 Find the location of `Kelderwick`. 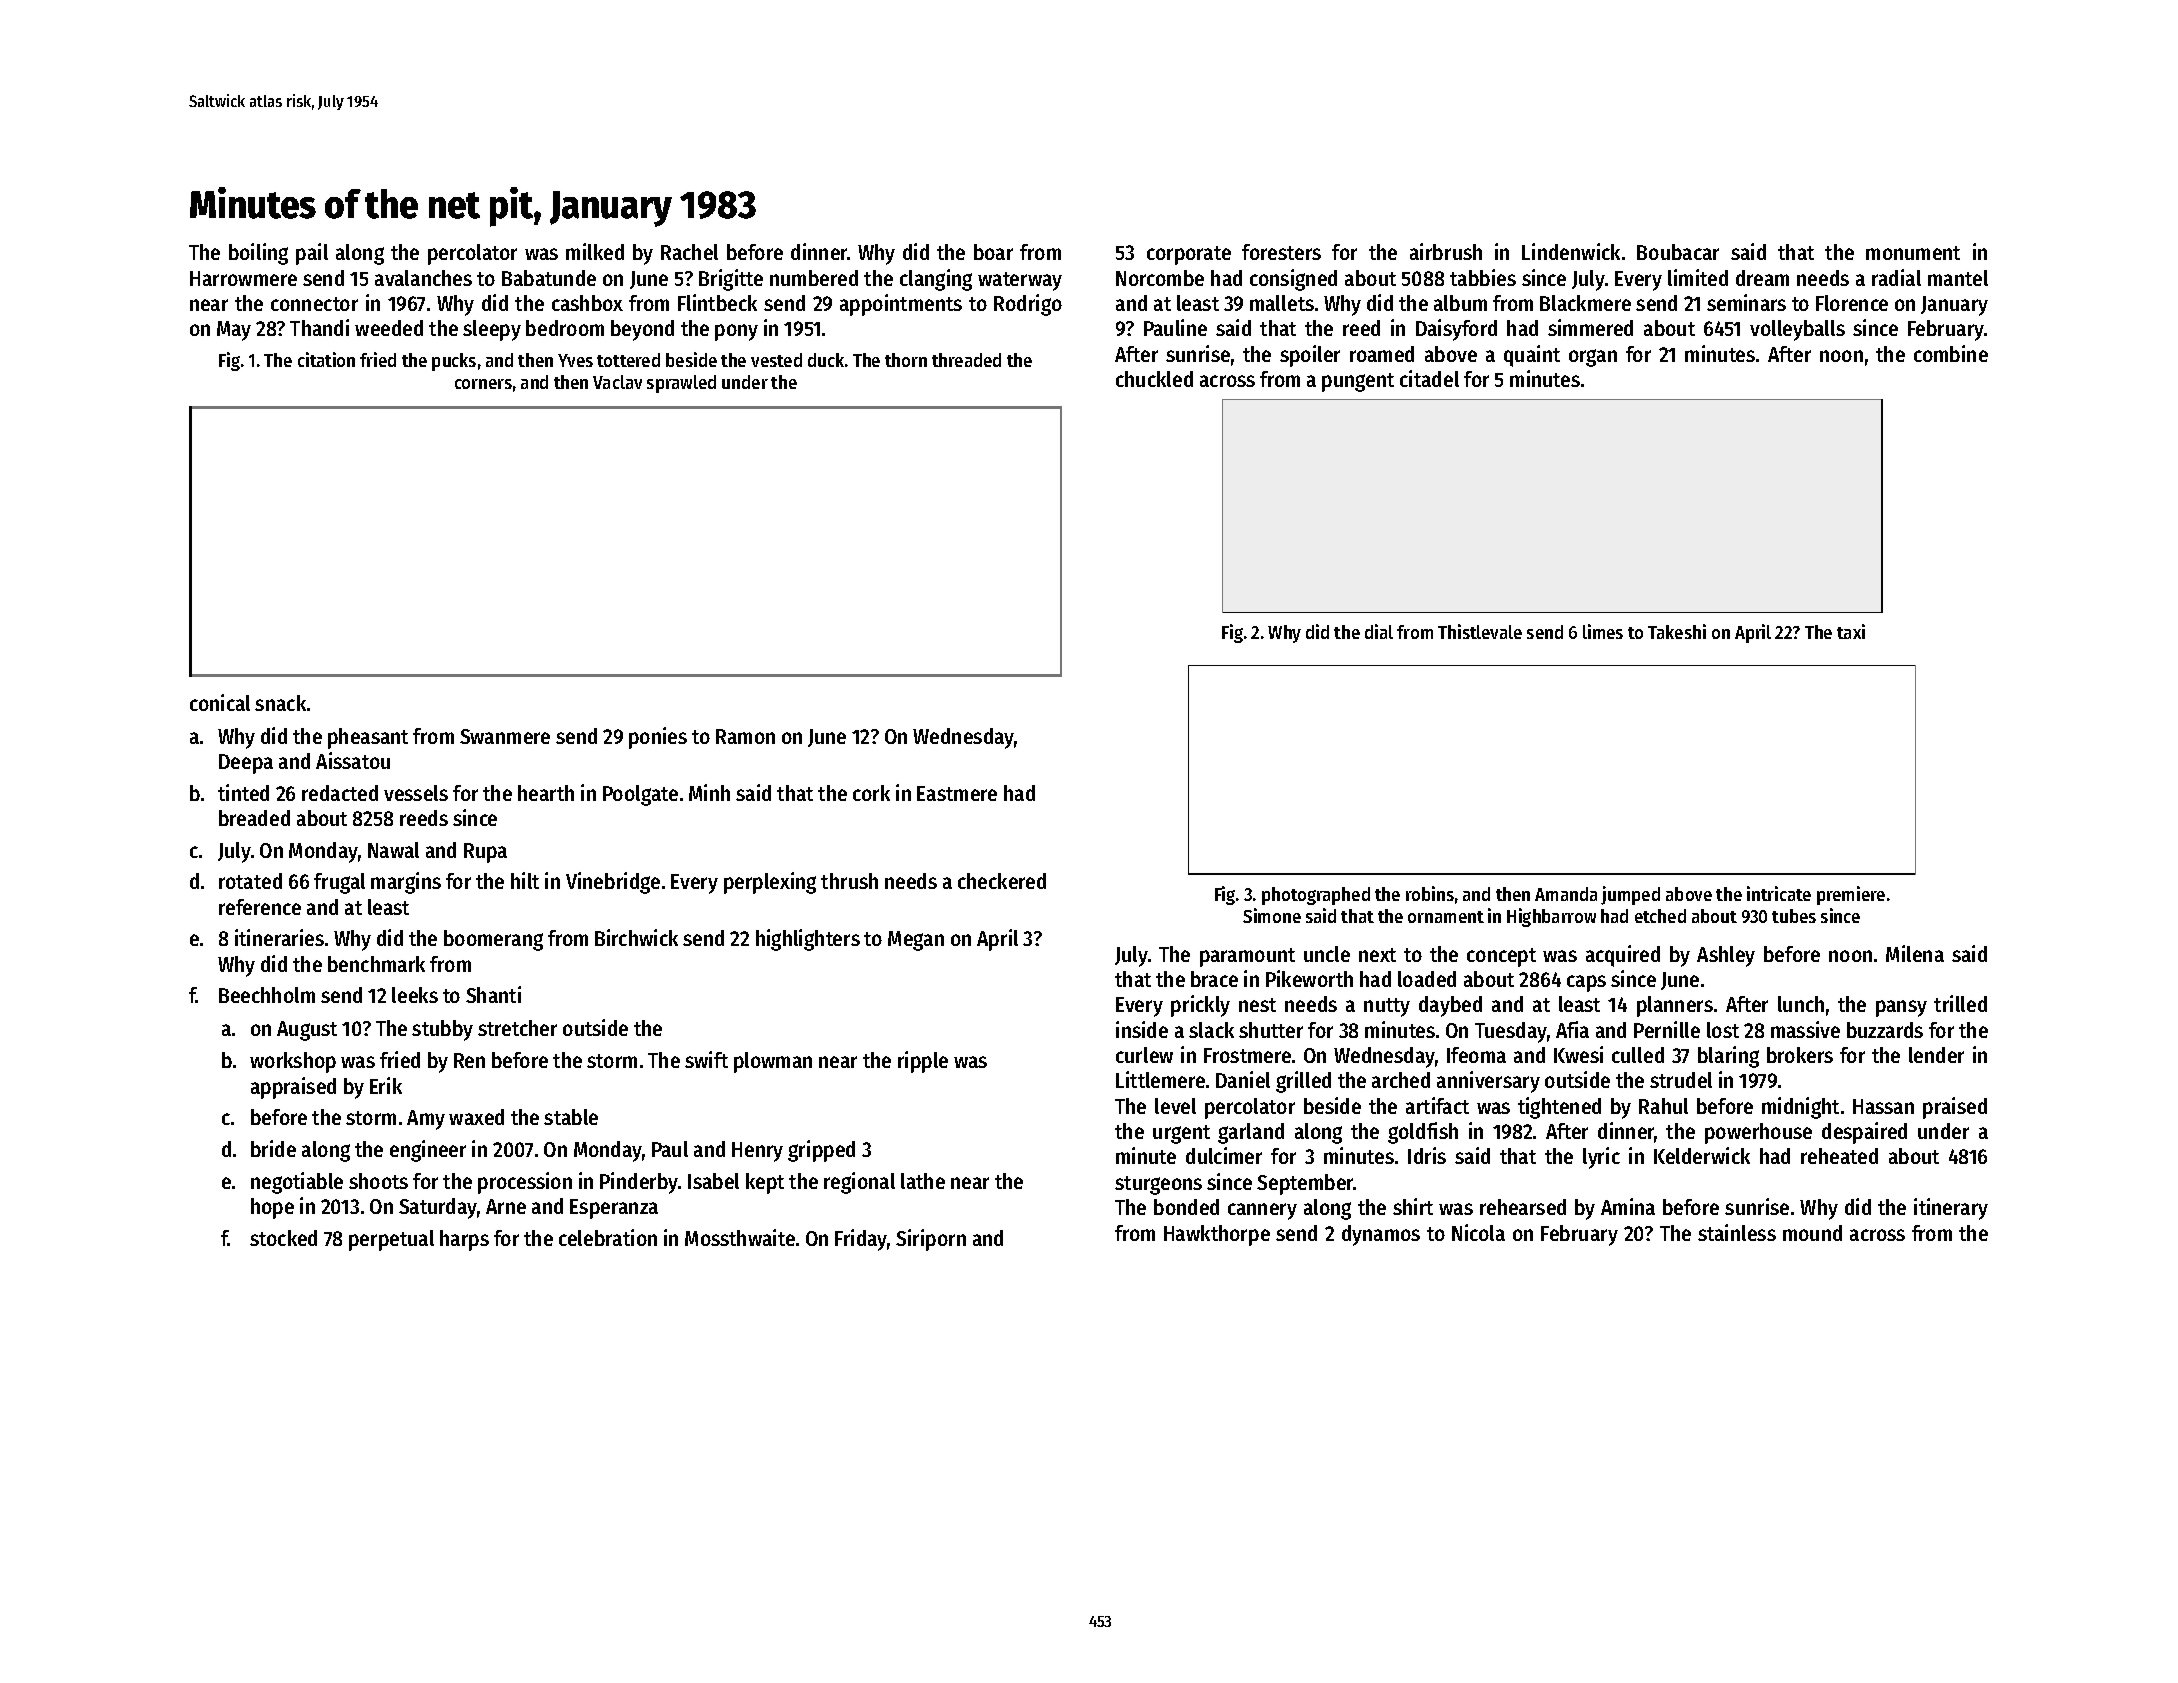

Kelderwick is located at coordinates (1702, 1155).
